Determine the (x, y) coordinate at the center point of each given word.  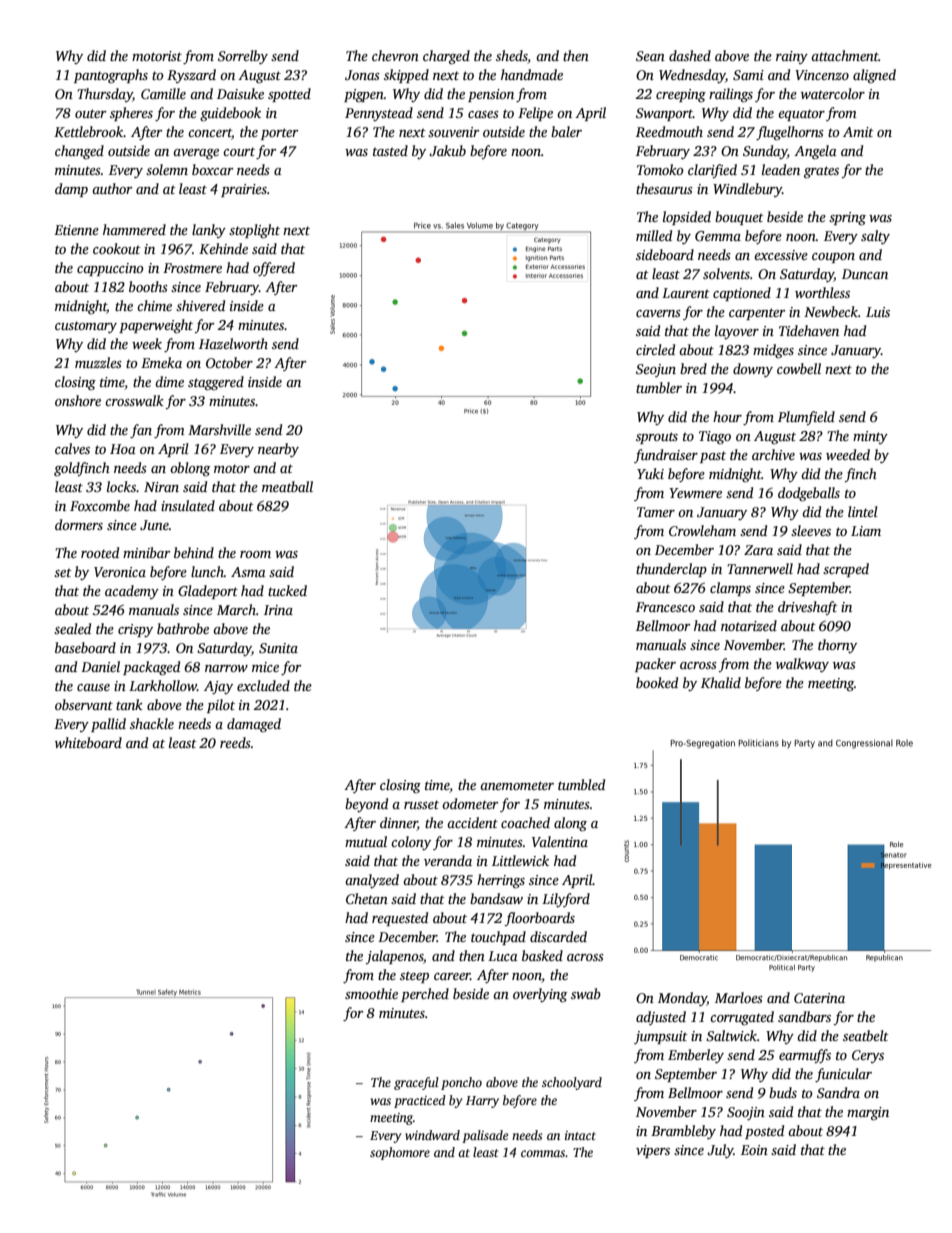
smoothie (371, 993)
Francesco (665, 607)
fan (141, 431)
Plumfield (806, 418)
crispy (135, 630)
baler (566, 131)
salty (875, 237)
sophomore (400, 1153)
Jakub (447, 150)
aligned (874, 76)
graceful (416, 1083)
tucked (287, 590)
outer (90, 113)
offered (274, 269)
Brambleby (683, 1132)
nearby (278, 450)
